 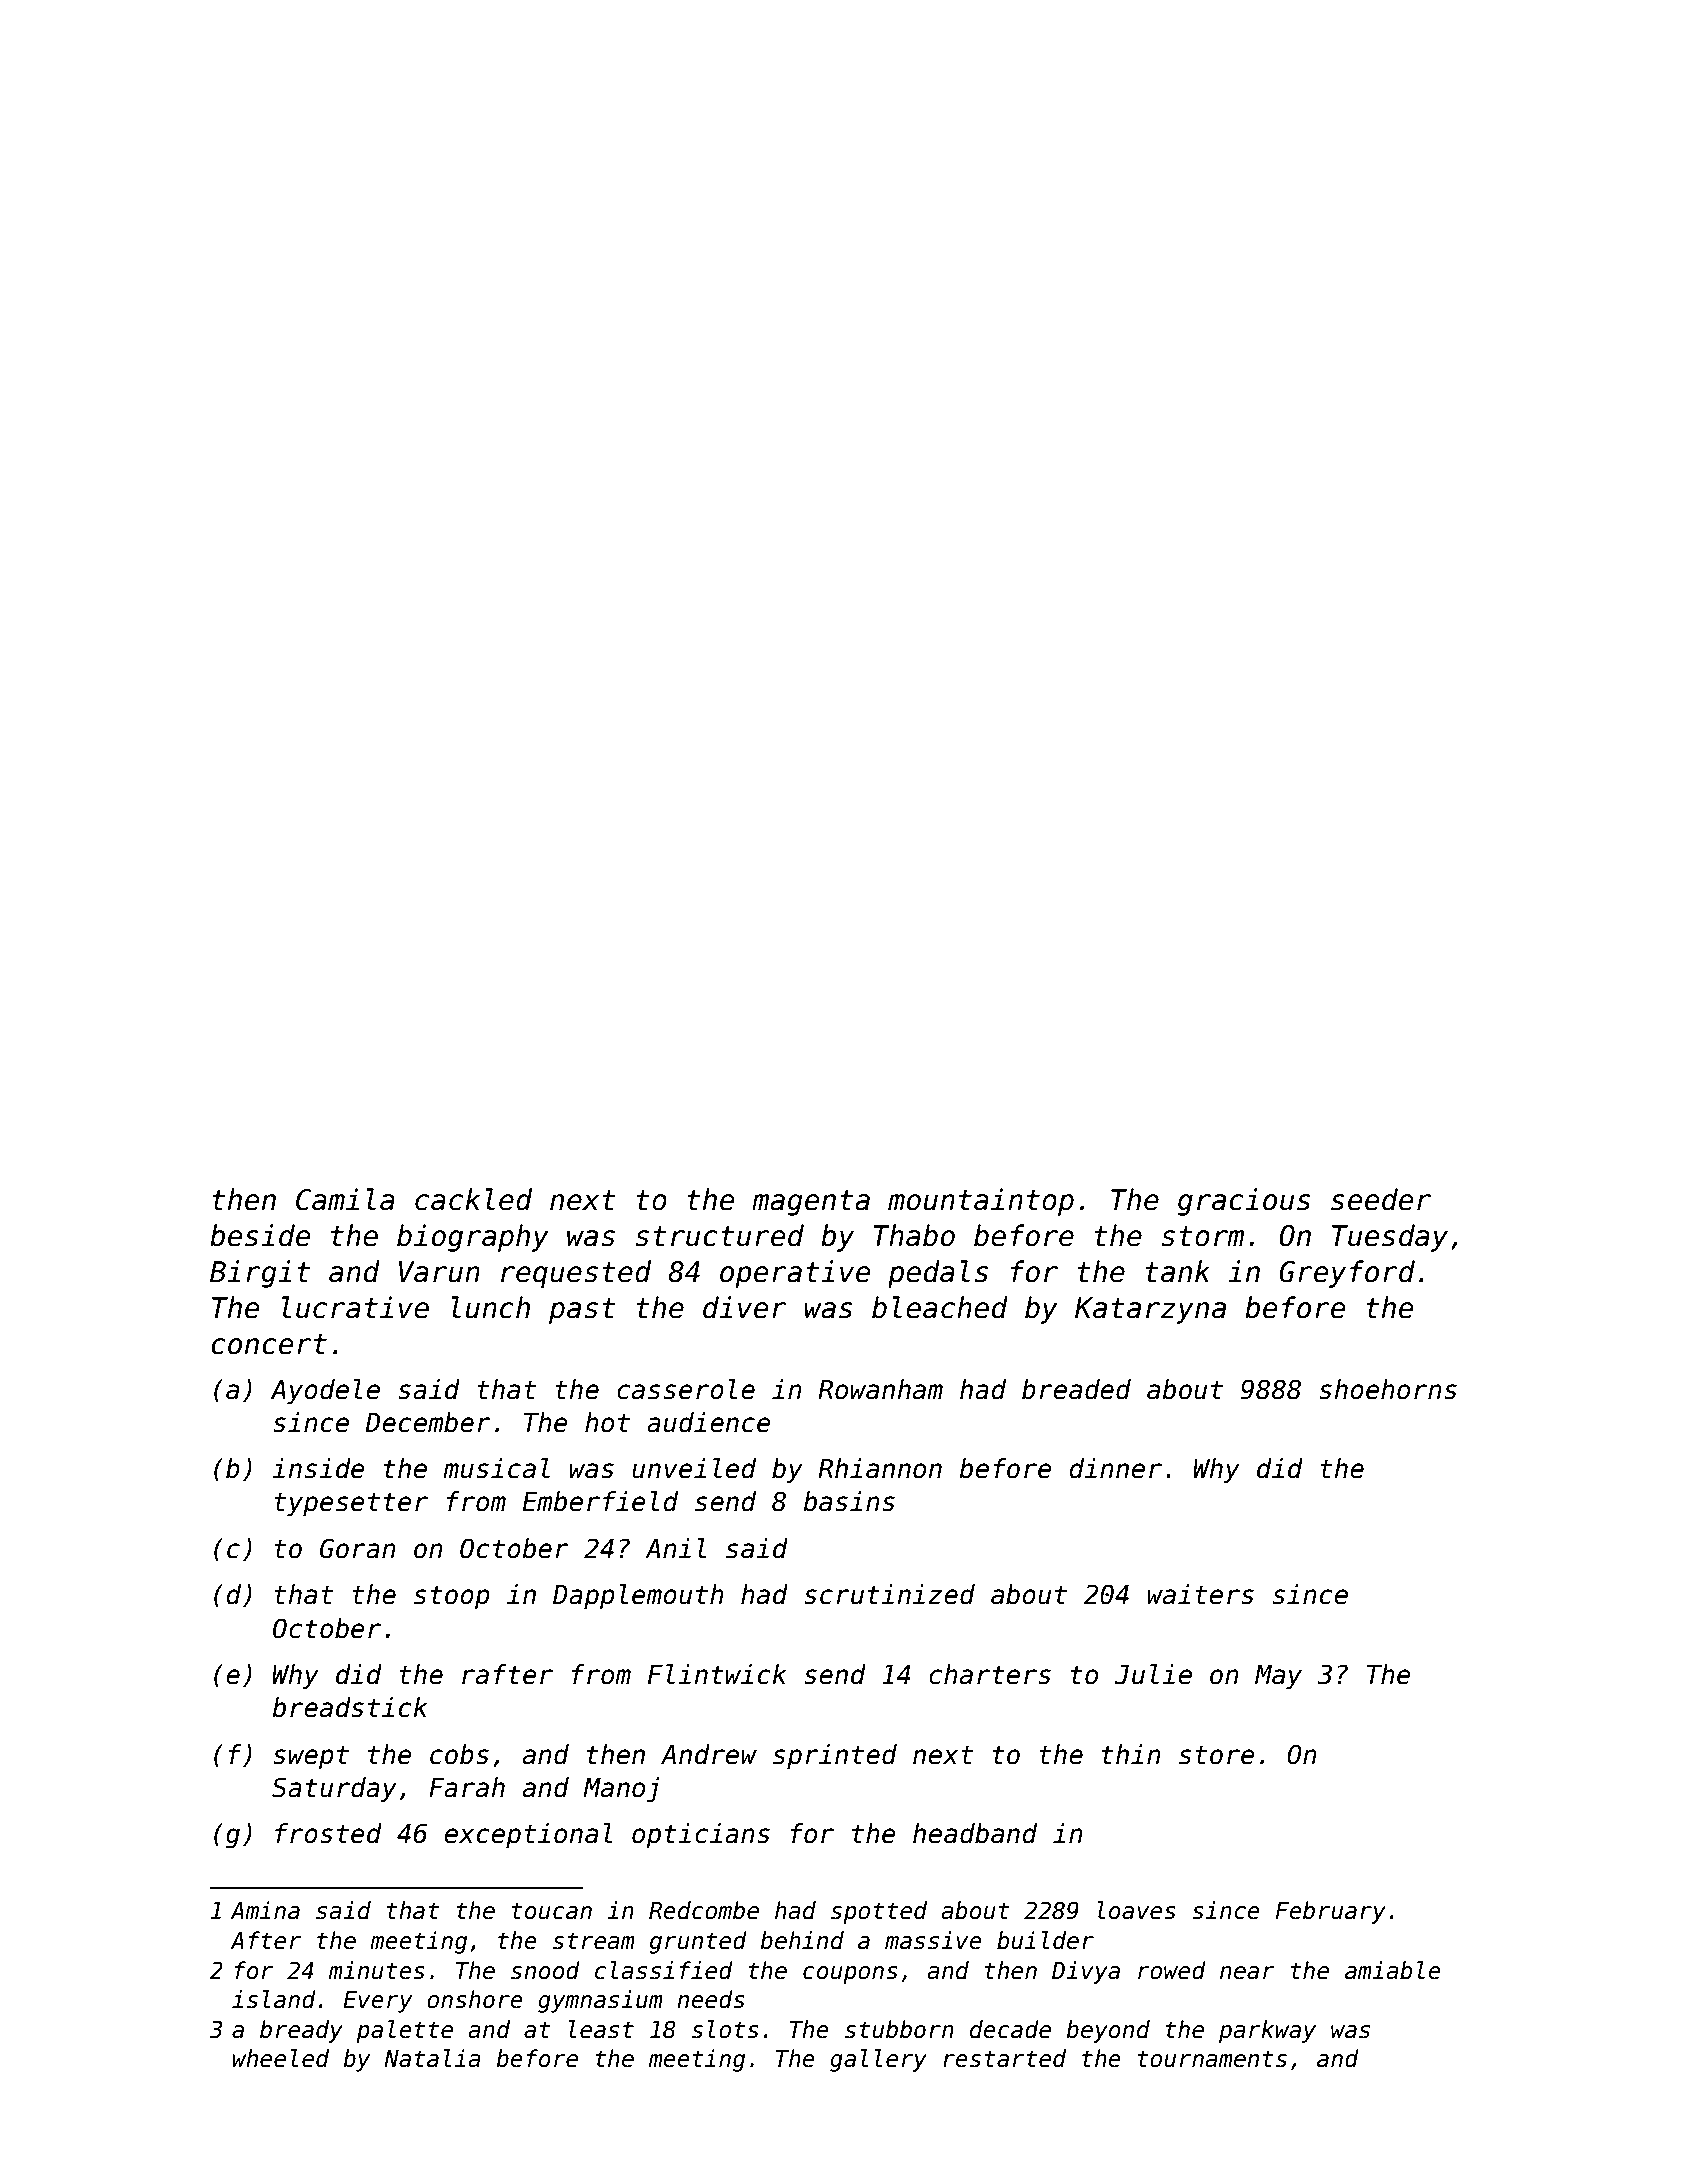 What do you see at coordinates (1381, 1199) in the screenshot?
I see `seeder` at bounding box center [1381, 1199].
